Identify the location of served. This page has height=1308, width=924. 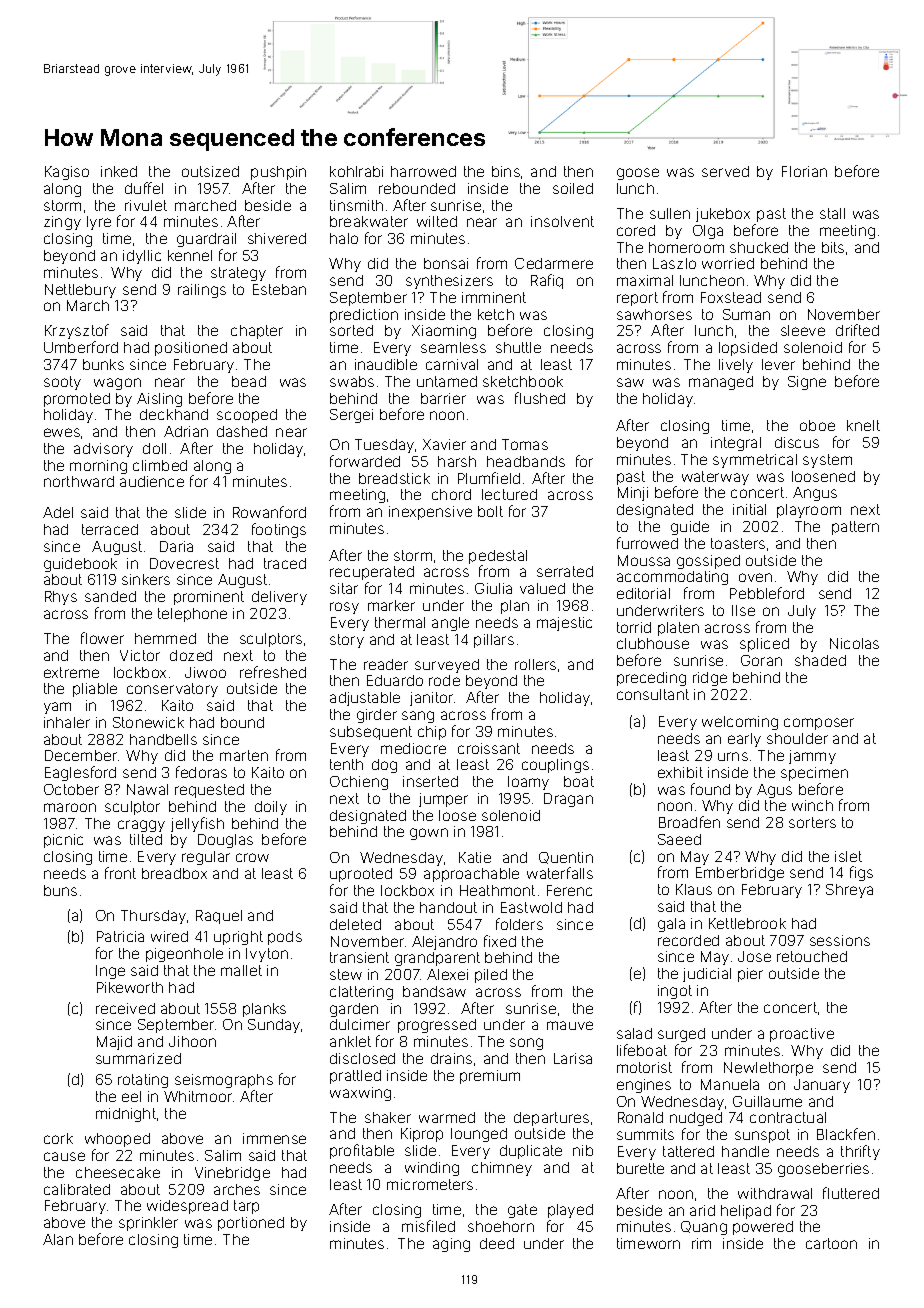
(725, 171).
